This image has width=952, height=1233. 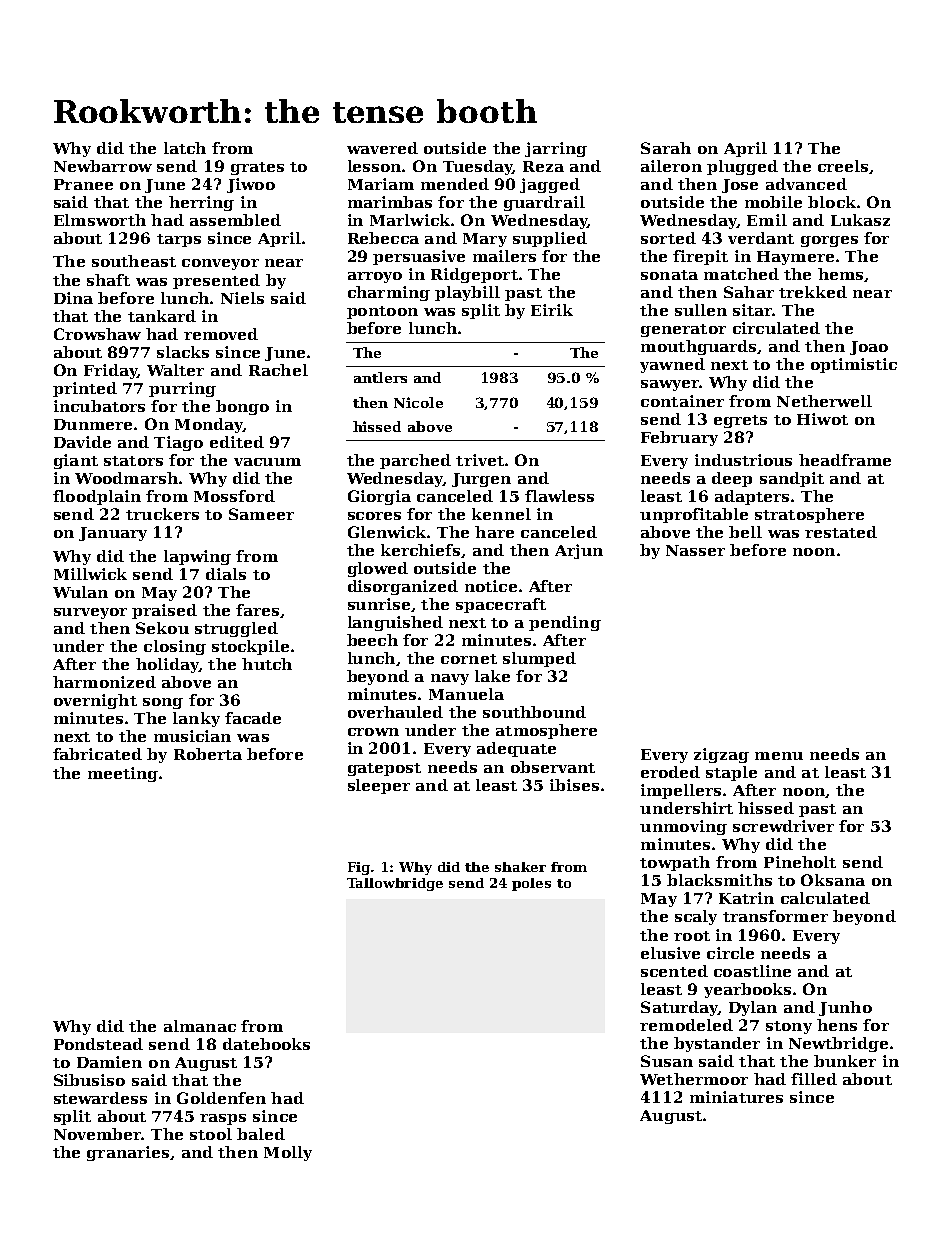 What do you see at coordinates (843, 166) in the image?
I see `creels` at bounding box center [843, 166].
